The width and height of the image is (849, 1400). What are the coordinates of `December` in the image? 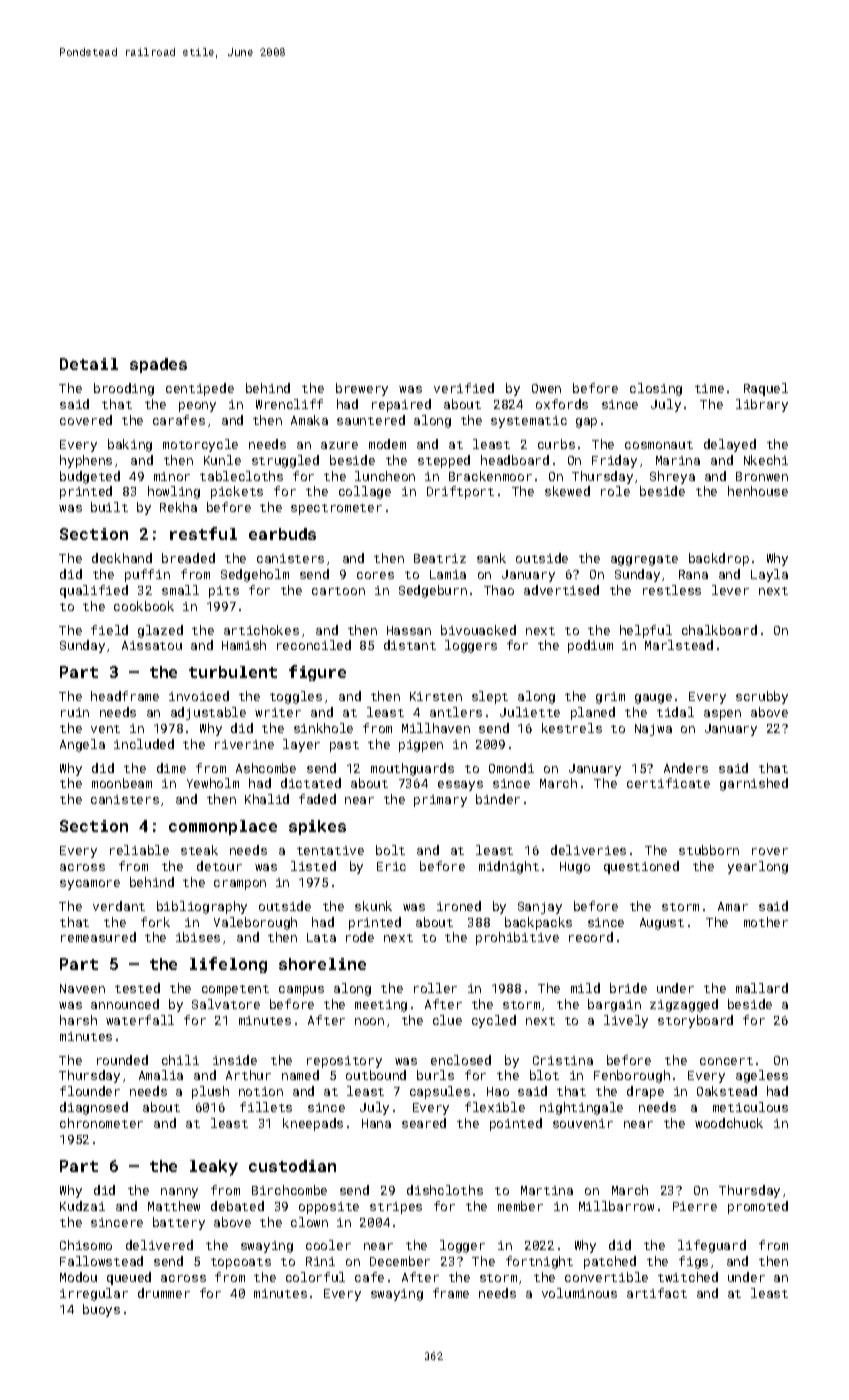 It's located at (400, 1261).
